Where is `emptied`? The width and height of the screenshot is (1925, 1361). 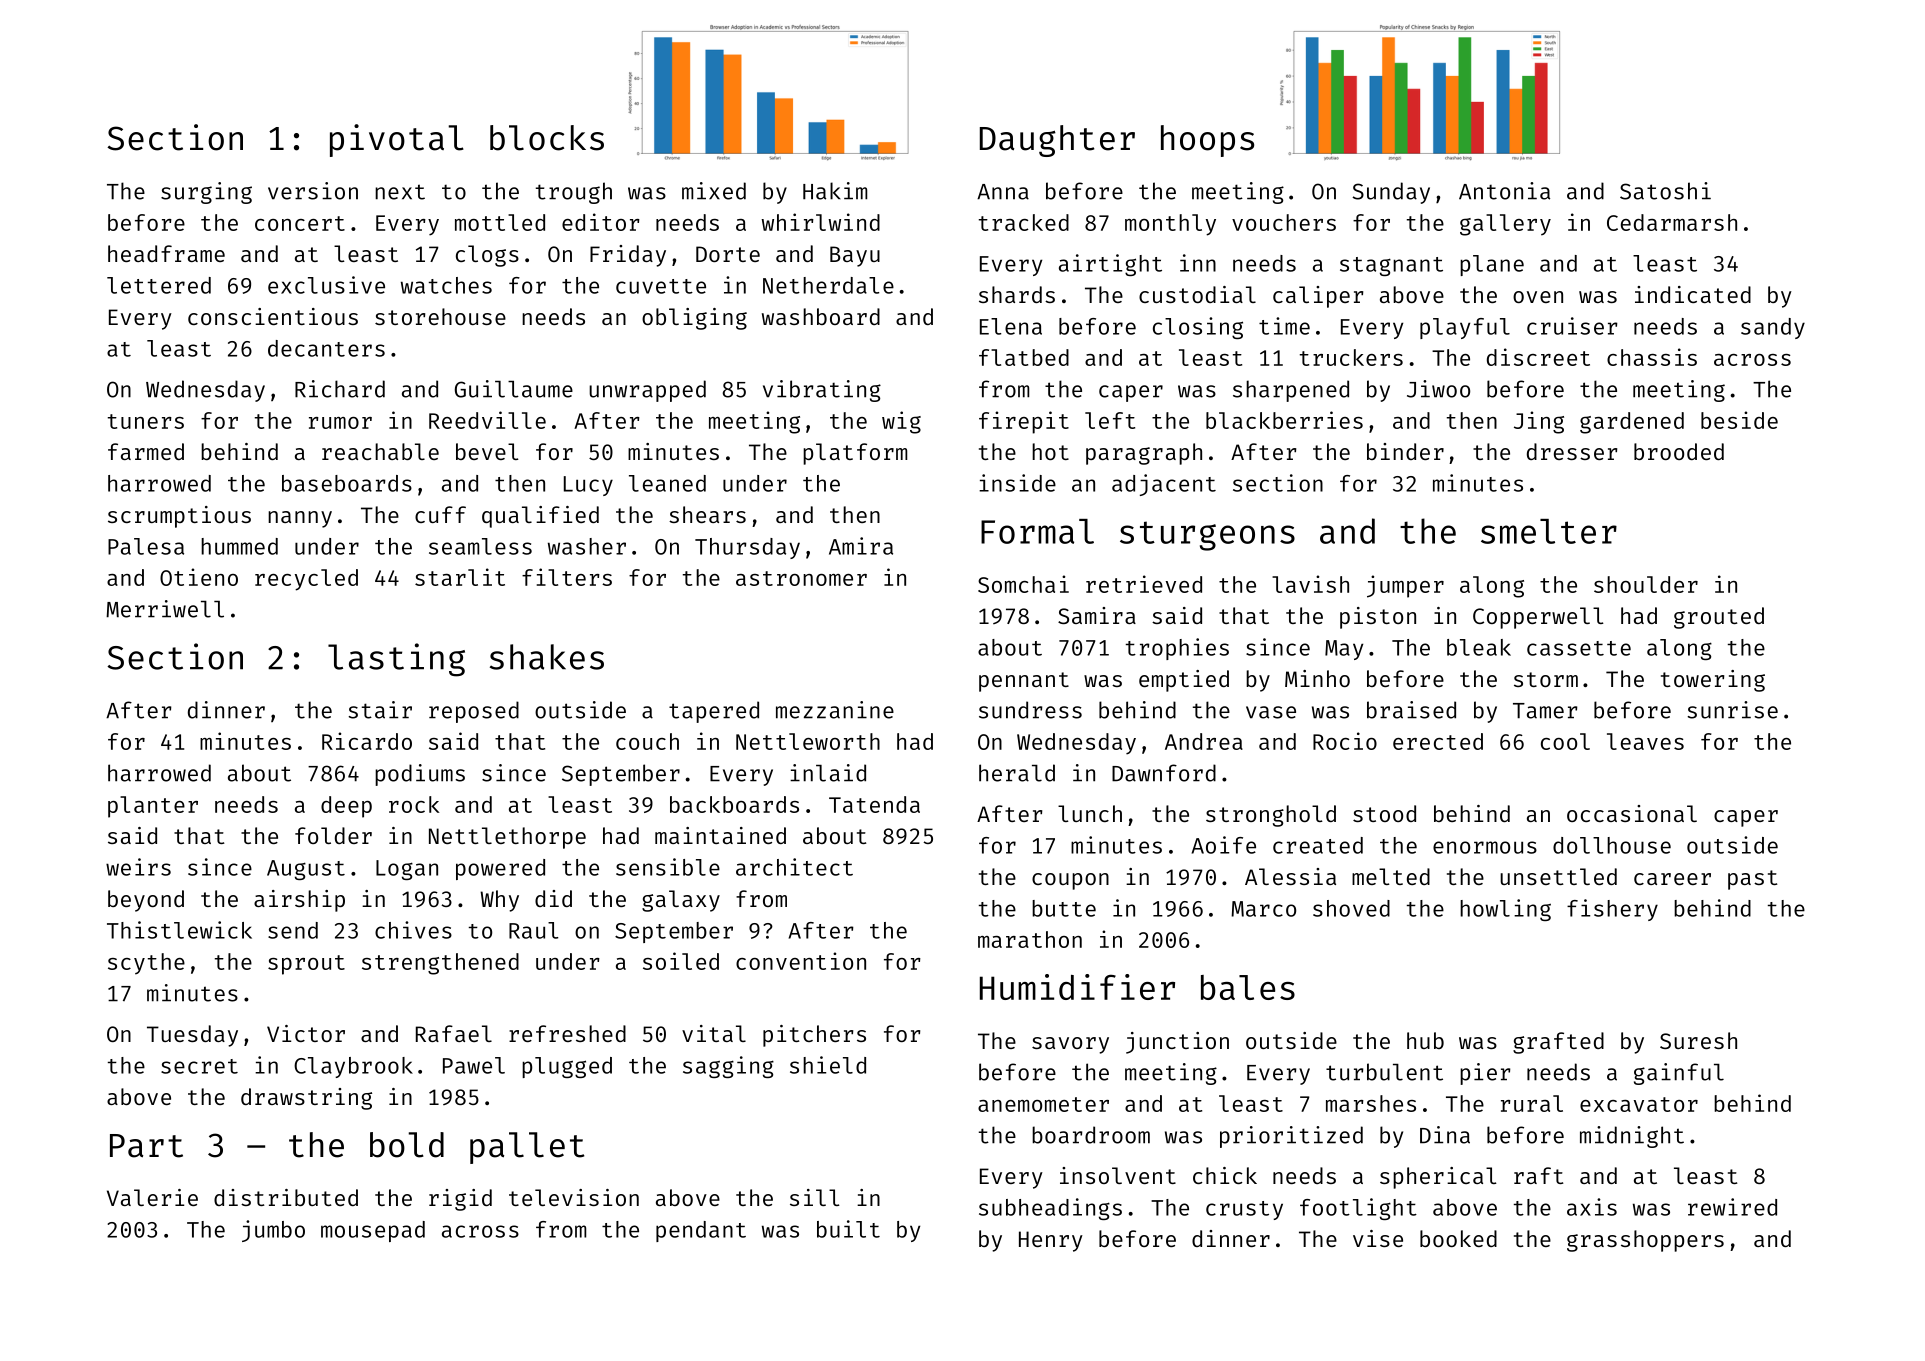 emptied is located at coordinates (1184, 681).
